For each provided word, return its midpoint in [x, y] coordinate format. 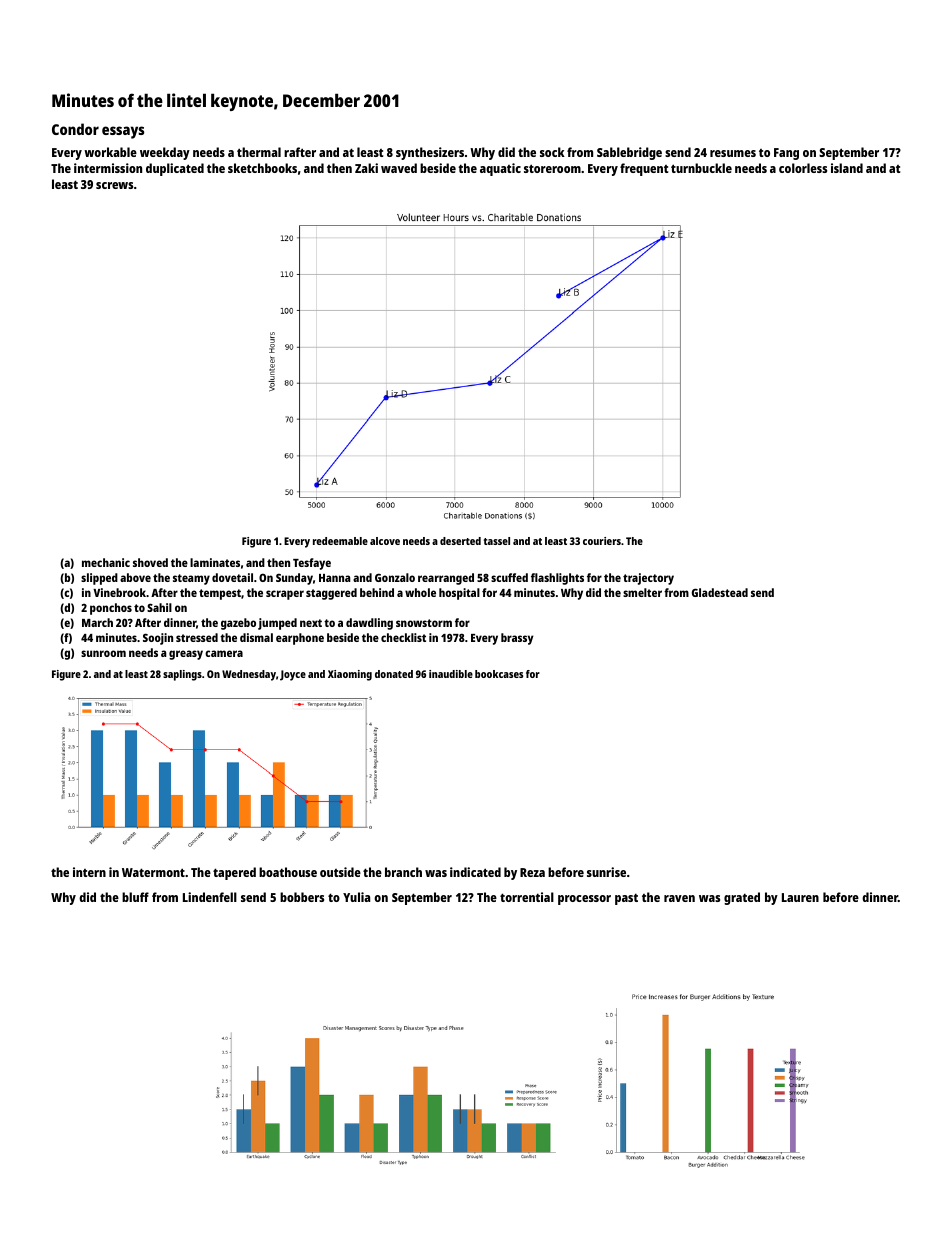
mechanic [106, 562]
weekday [165, 153]
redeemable [340, 541]
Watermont [153, 872]
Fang [786, 154]
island [847, 168]
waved [399, 168]
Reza [532, 872]
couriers [602, 541]
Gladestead [720, 592]
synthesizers [430, 153]
